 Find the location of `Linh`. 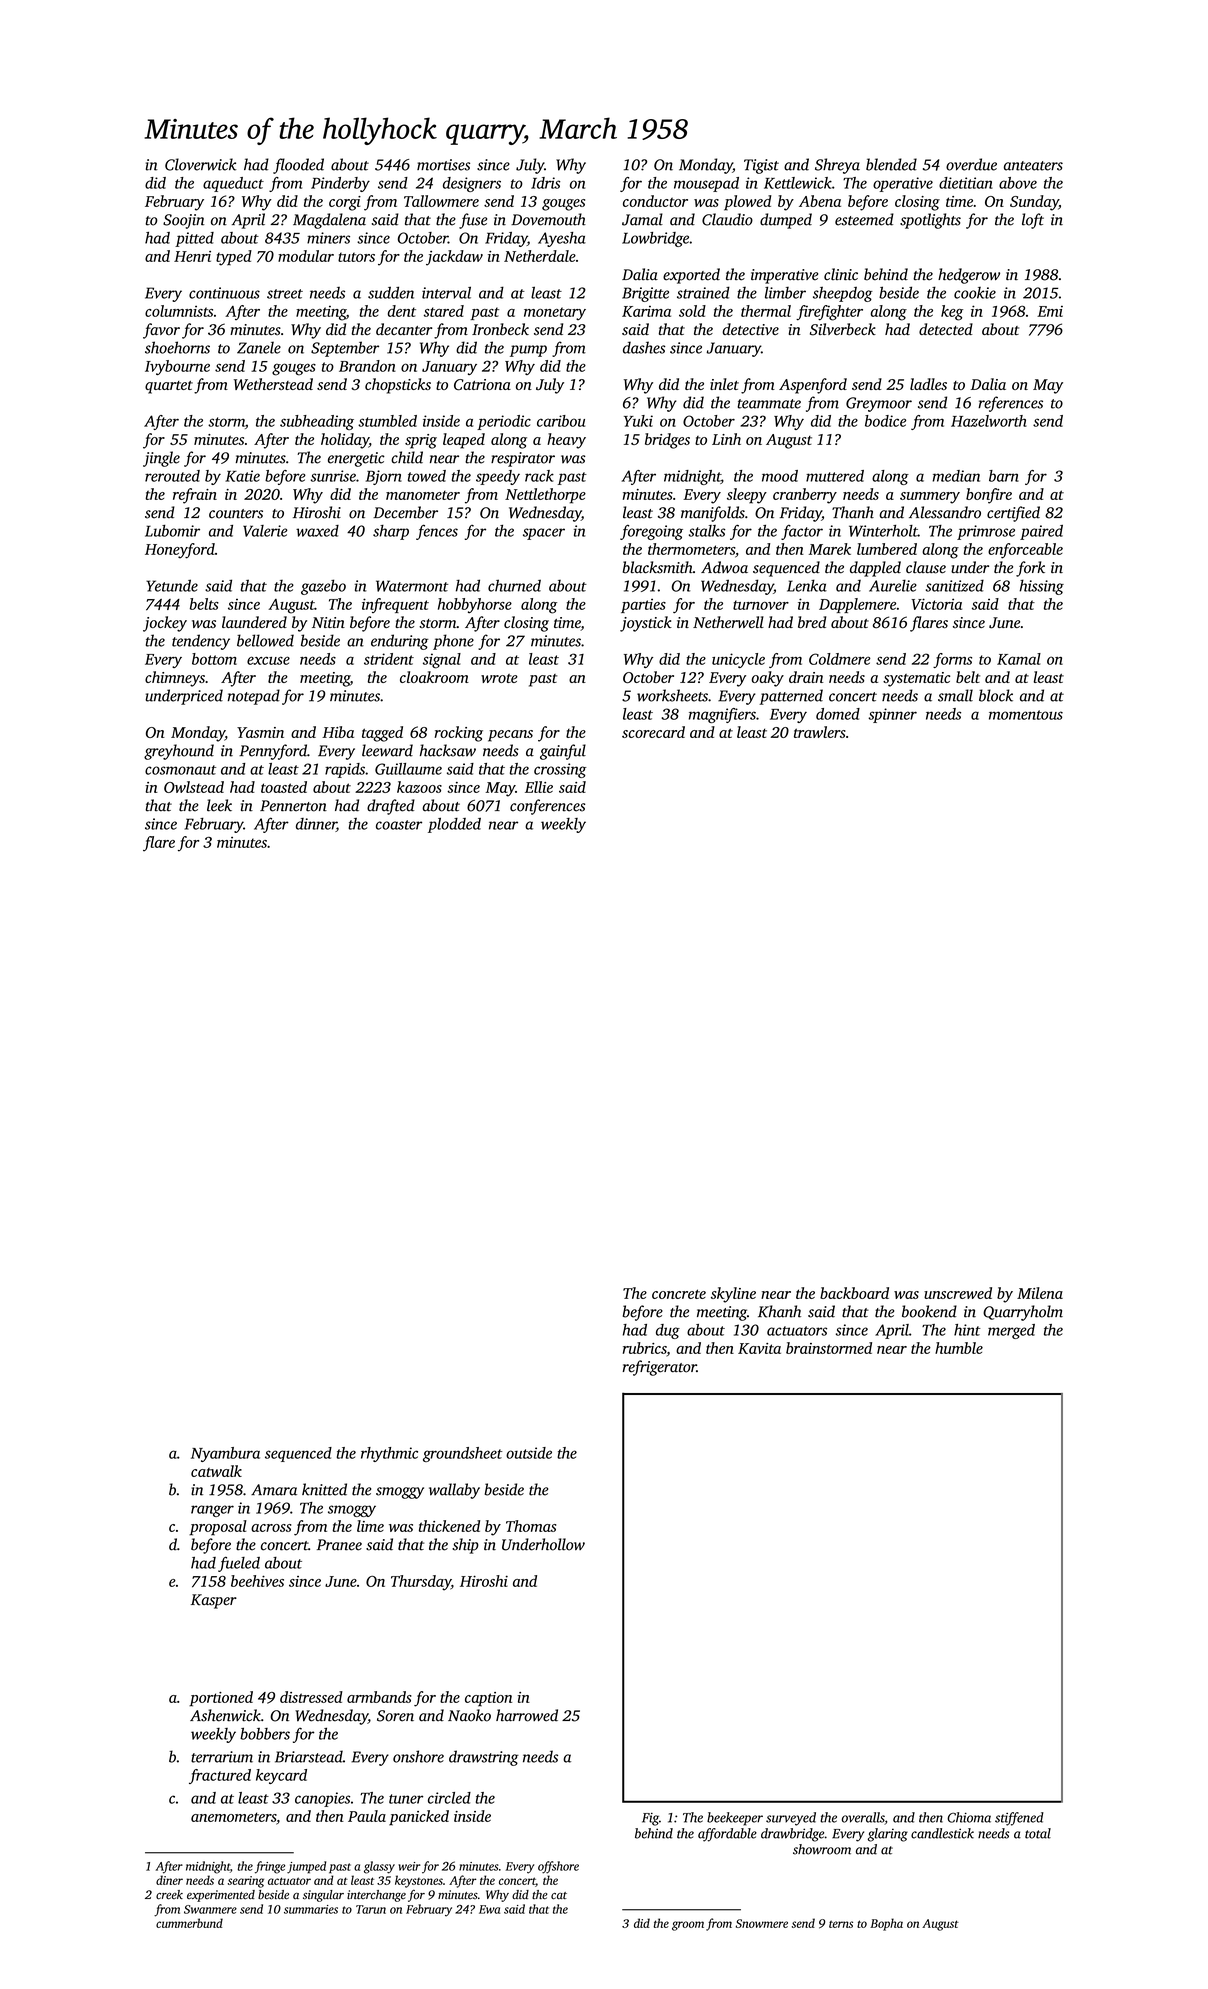

Linh is located at coordinates (726, 439).
